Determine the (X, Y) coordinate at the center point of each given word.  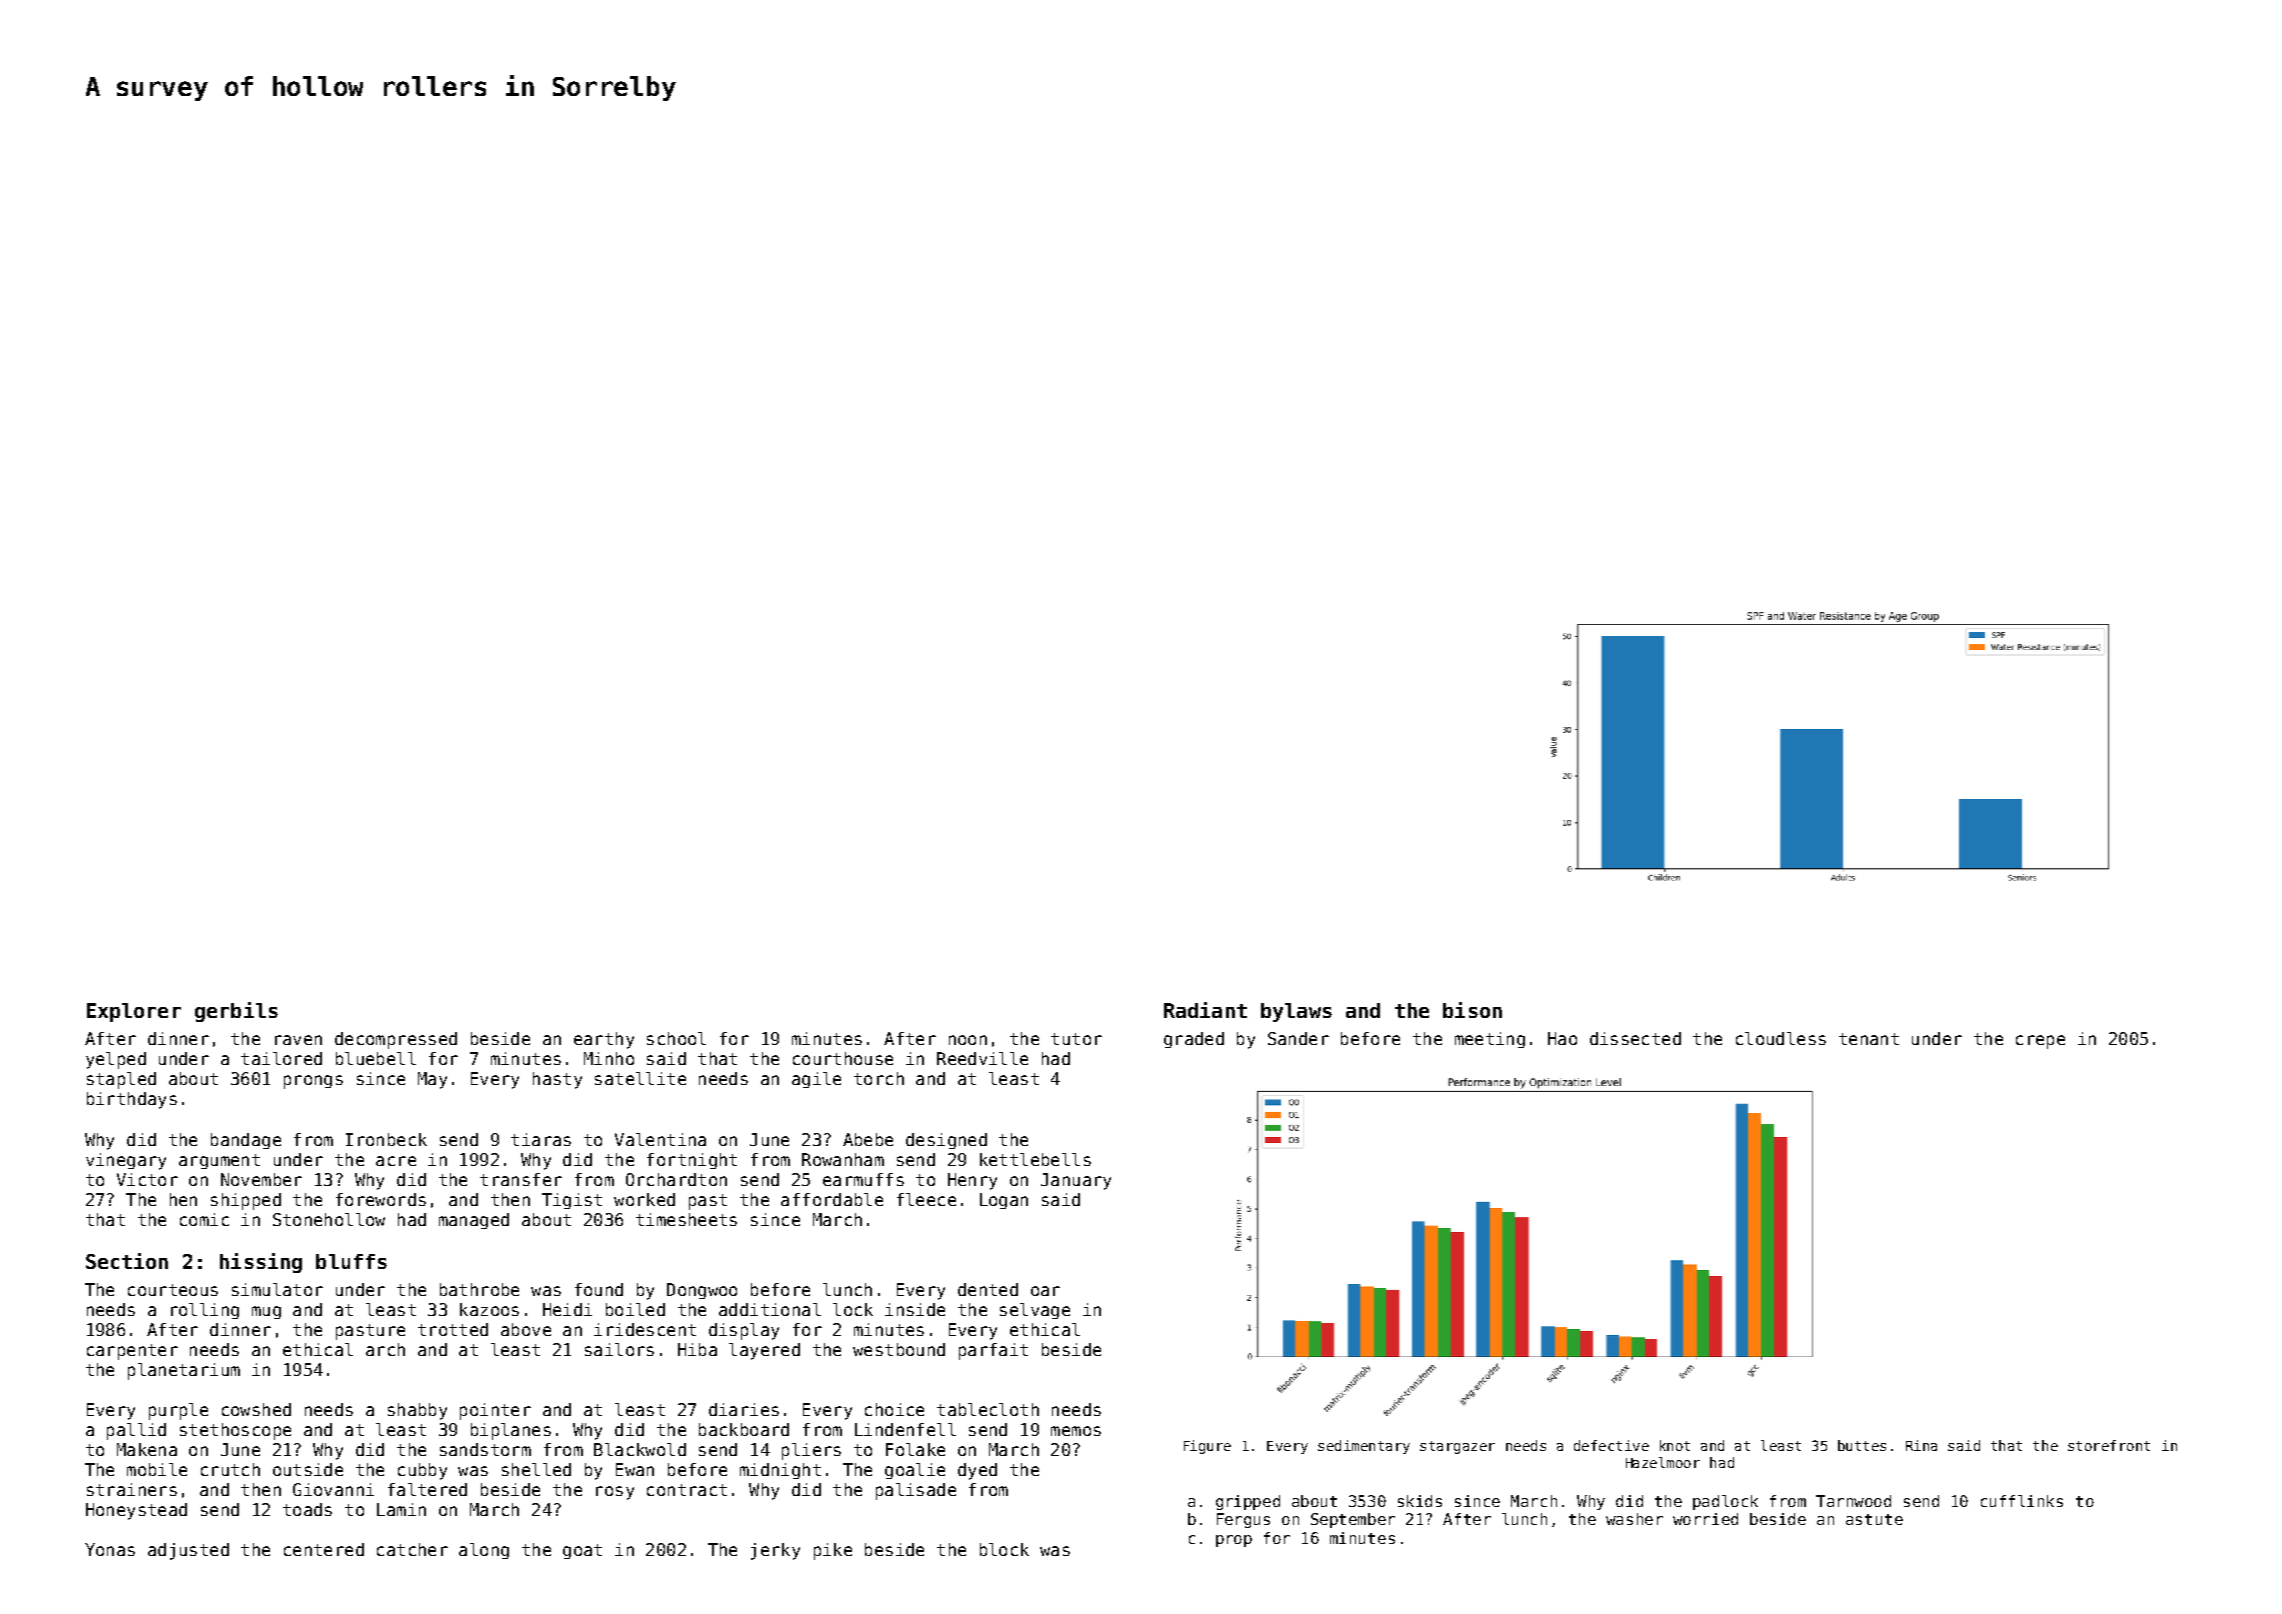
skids (1420, 1501)
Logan (1004, 1201)
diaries (744, 1409)
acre (396, 1161)
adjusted (188, 1551)
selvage (1035, 1311)
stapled (121, 1080)
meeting (1490, 1040)
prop (1234, 1541)
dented (988, 1289)
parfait (993, 1351)
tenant (1869, 1039)
